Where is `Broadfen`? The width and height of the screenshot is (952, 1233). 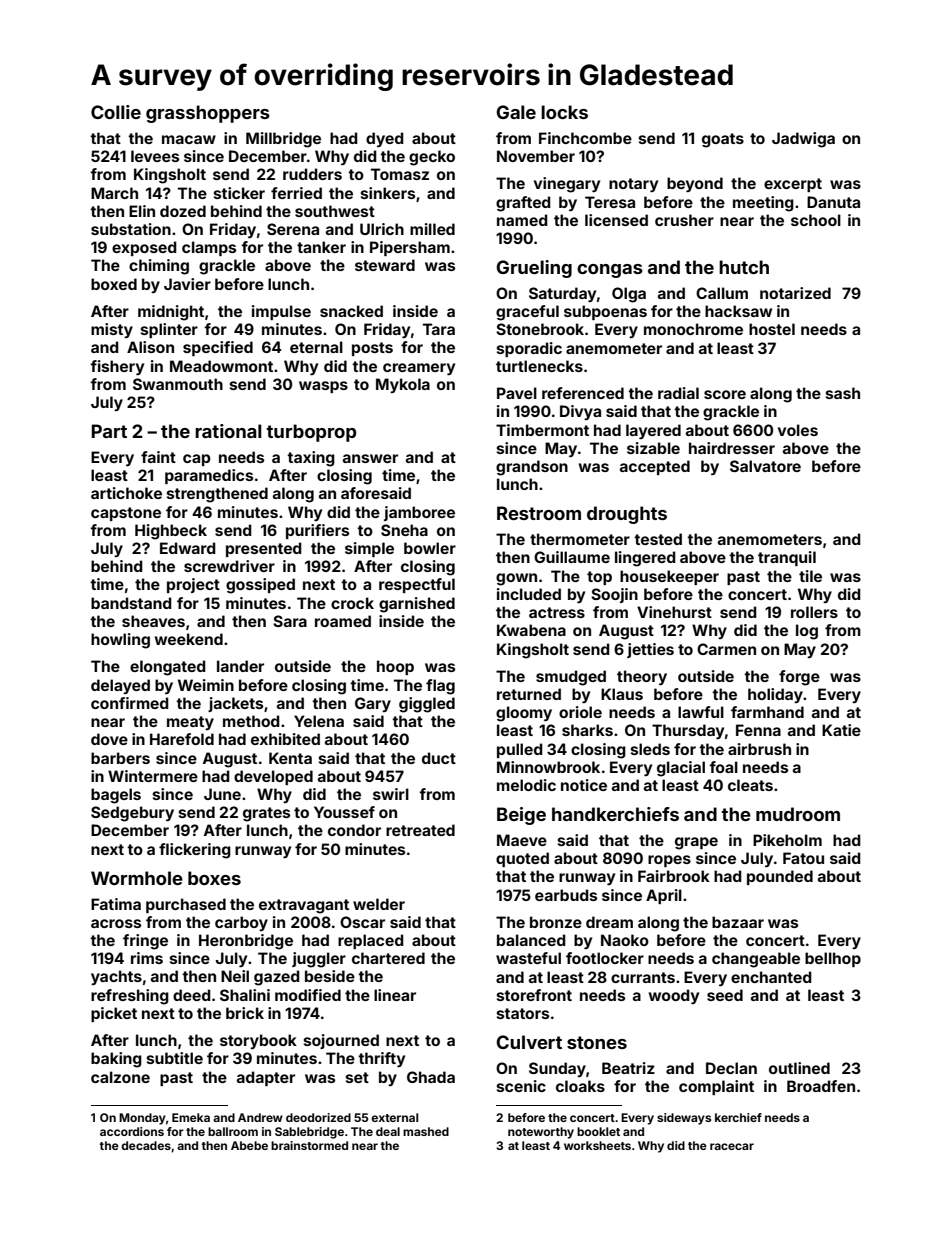 Broadfen is located at coordinates (821, 1086).
